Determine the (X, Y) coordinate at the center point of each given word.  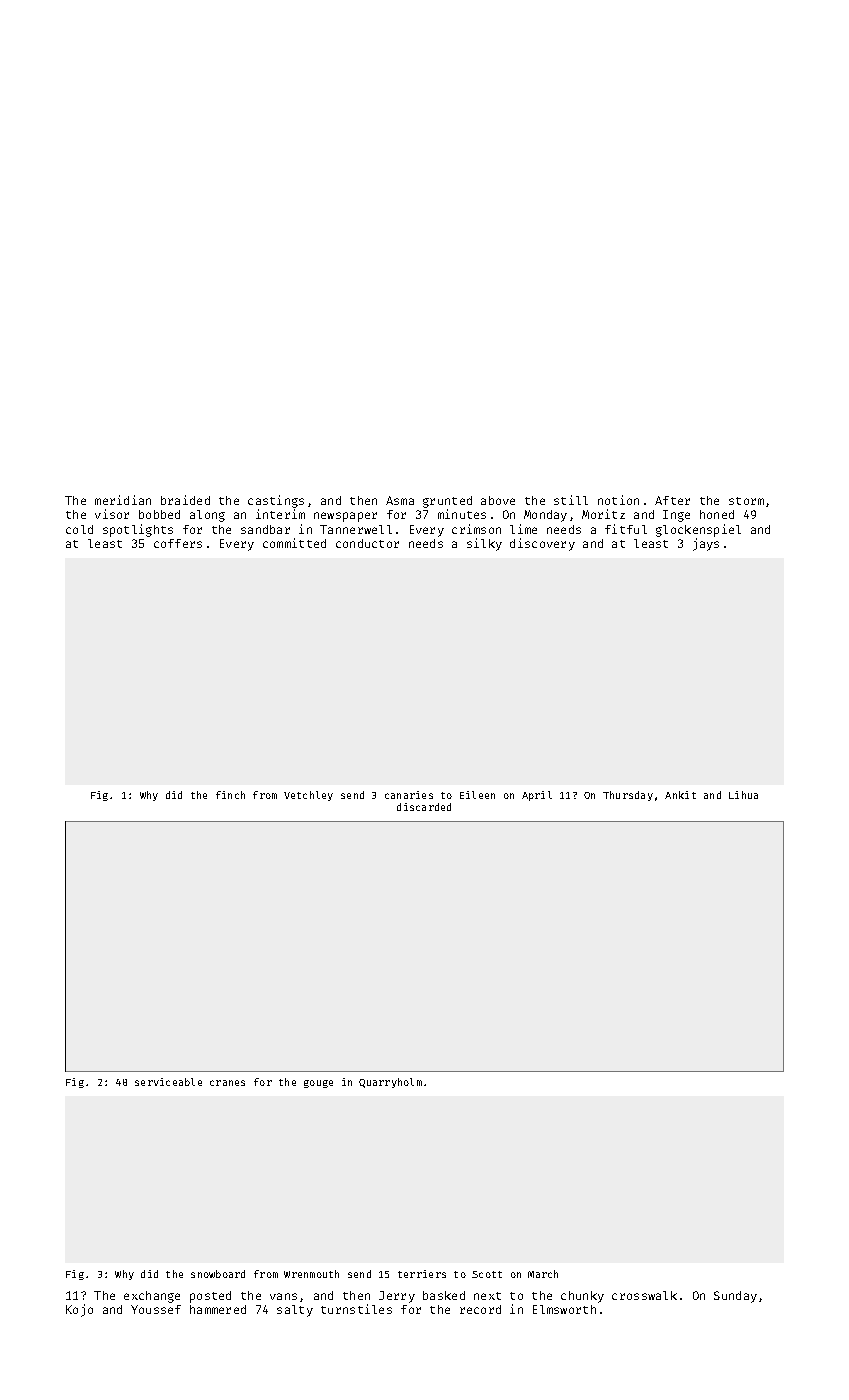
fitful (626, 529)
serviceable (168, 1082)
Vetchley (308, 796)
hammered (218, 1309)
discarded (424, 807)
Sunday (735, 1297)
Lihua (743, 795)
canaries (409, 795)
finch (230, 795)
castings (276, 501)
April (537, 796)
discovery (542, 544)
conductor (367, 543)
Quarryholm (390, 1083)
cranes (227, 1083)
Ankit (680, 795)
